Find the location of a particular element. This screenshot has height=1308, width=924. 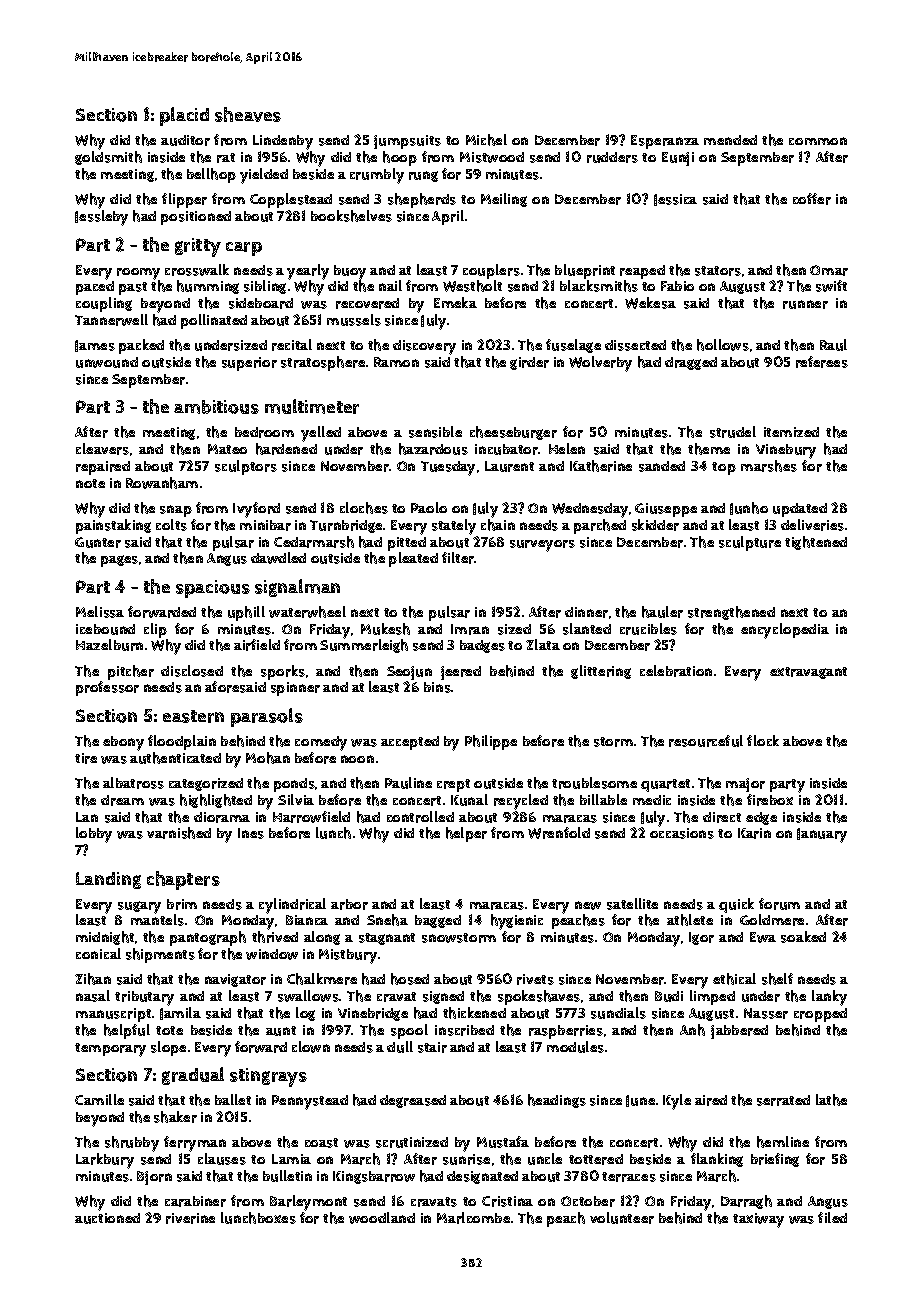

Marlcombe is located at coordinates (473, 1218).
